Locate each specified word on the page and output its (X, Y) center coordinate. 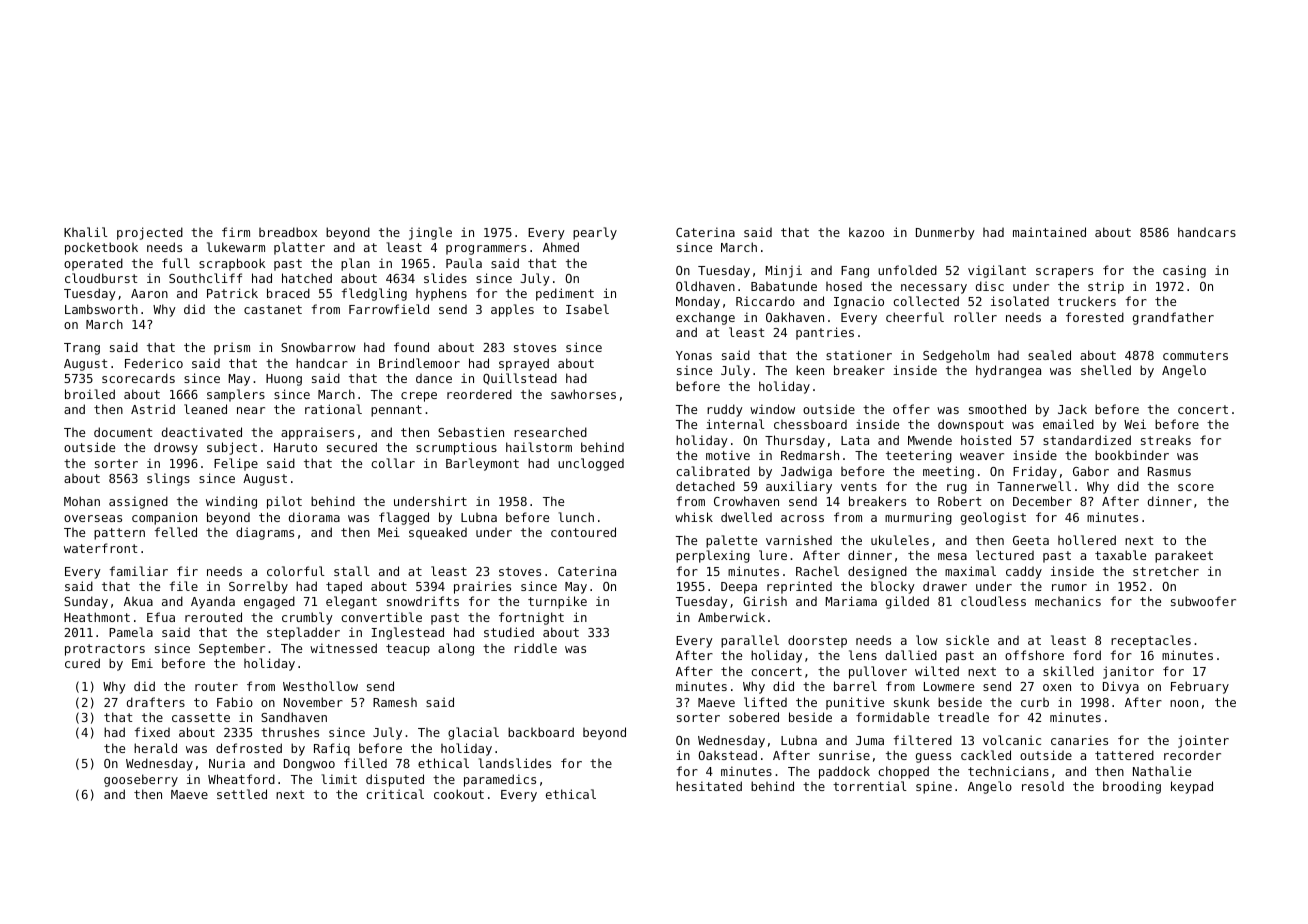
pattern (119, 534)
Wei (1135, 424)
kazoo (866, 232)
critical (395, 794)
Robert (959, 501)
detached (705, 486)
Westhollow (320, 686)
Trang (82, 349)
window (772, 409)
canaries (1079, 740)
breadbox (288, 232)
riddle (535, 648)
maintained (1049, 232)
